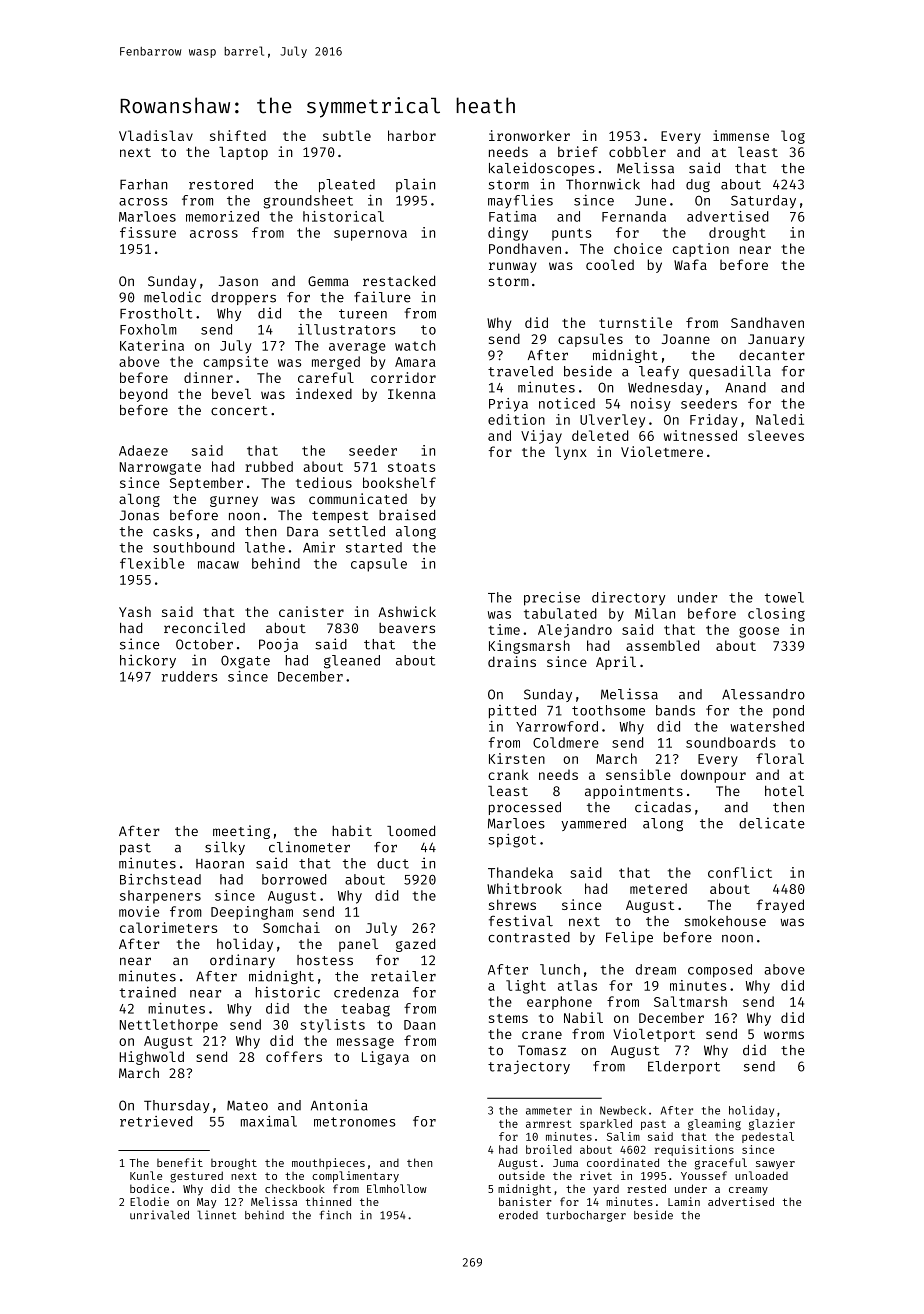 This screenshot has height=1314, width=924. I want to click on metered, so click(658, 888).
